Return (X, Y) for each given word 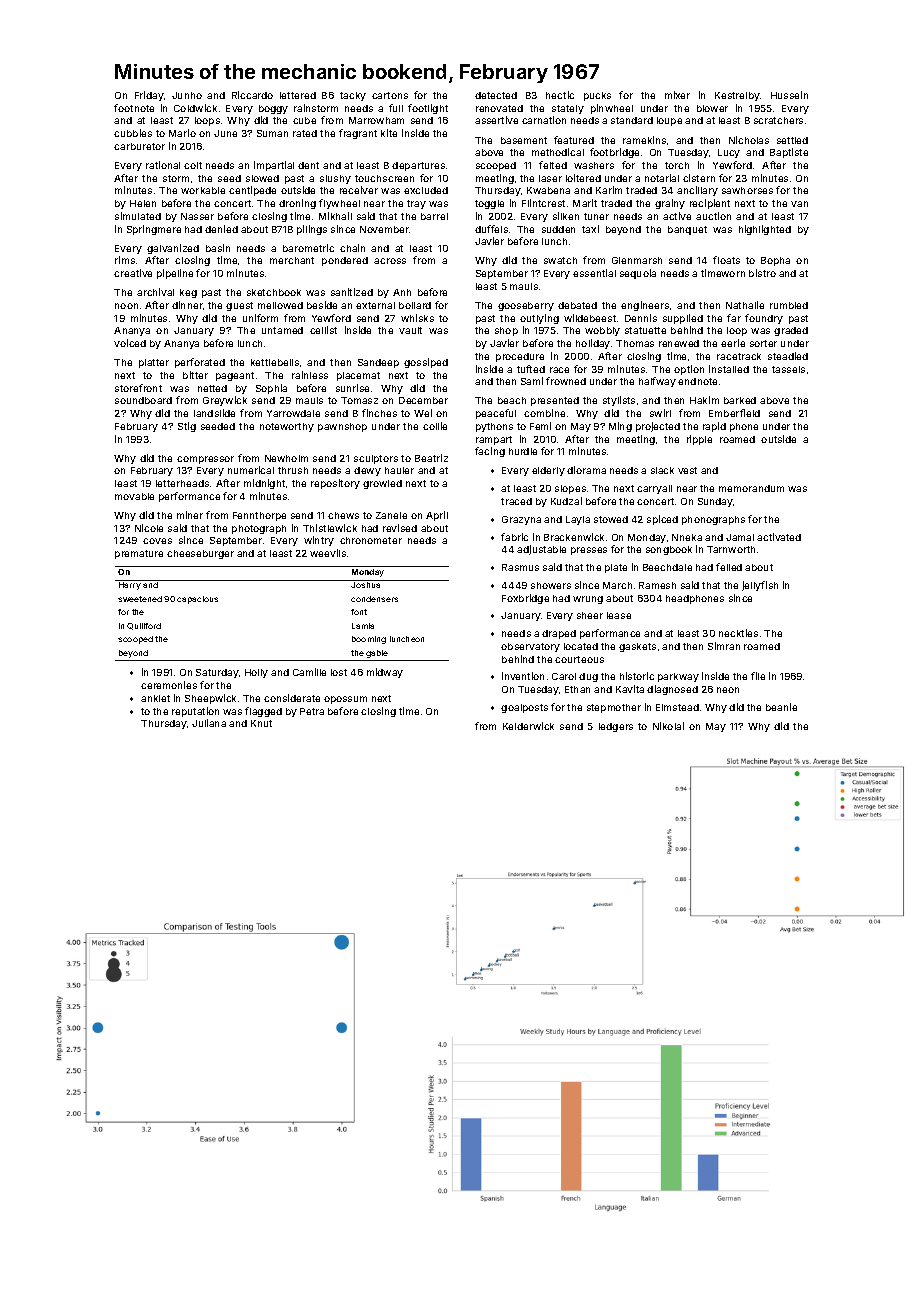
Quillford (144, 626)
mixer (677, 95)
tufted (531, 369)
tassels (788, 369)
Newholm (286, 458)
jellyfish (760, 586)
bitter (195, 375)
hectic (560, 95)
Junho (187, 95)
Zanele (391, 515)
